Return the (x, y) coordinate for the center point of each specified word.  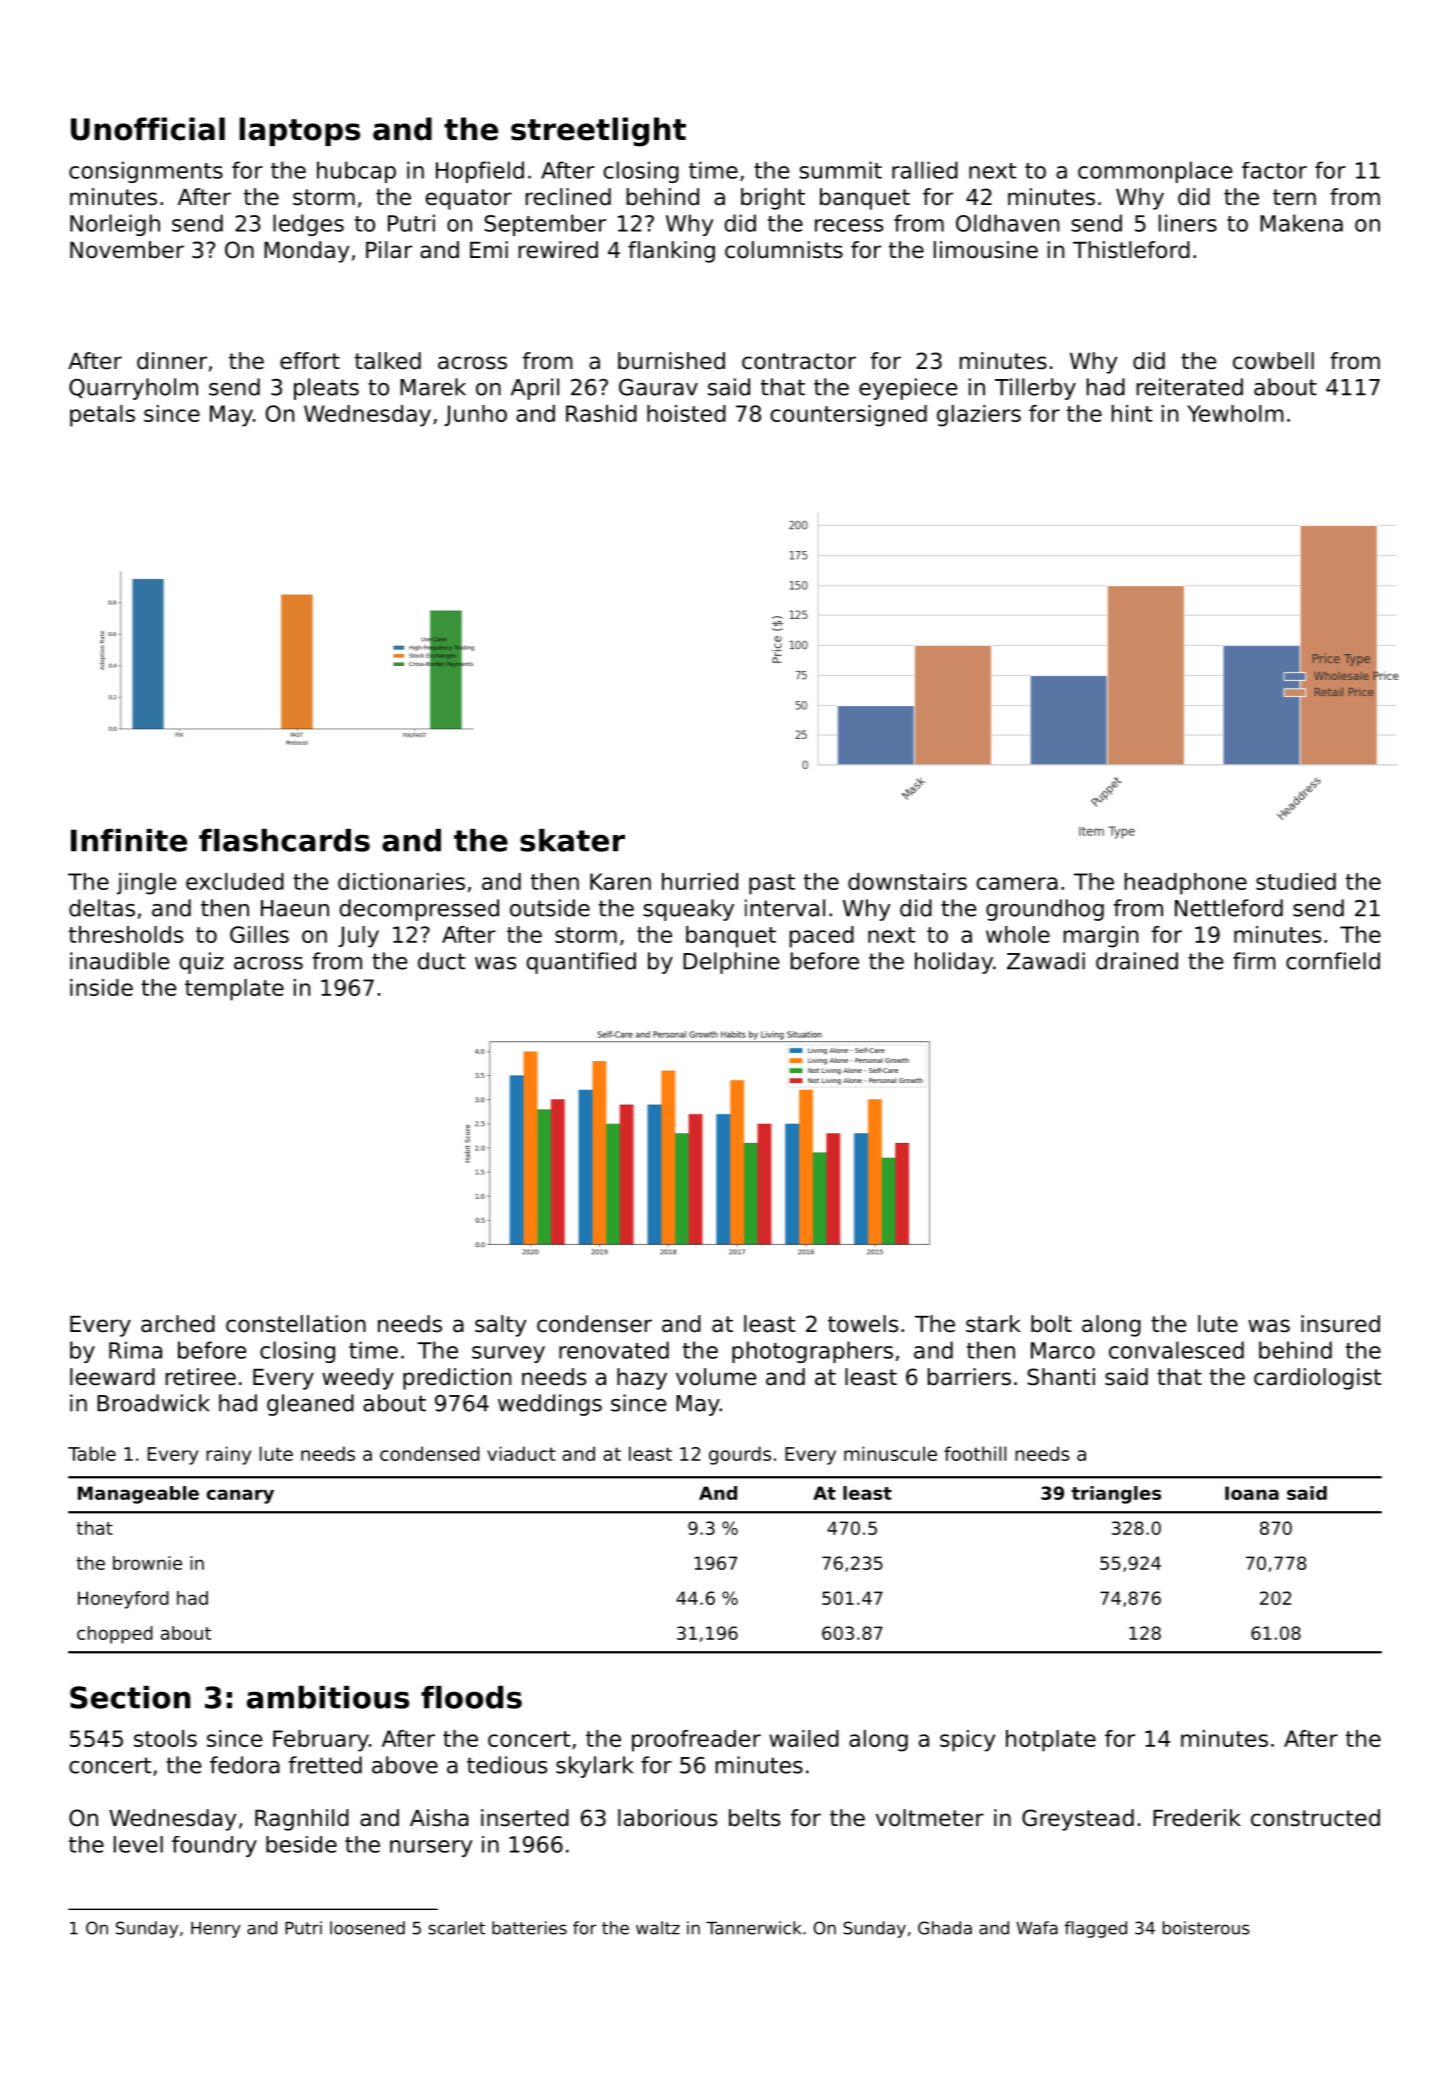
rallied (925, 170)
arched (178, 1324)
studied (1296, 881)
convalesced (1176, 1350)
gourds (740, 1455)
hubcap (356, 172)
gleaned (310, 1405)
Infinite (129, 840)
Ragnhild (302, 1820)
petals (102, 416)
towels (863, 1324)
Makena (1301, 223)
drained (1137, 961)
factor (1274, 170)
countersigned (848, 416)
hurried (700, 881)
